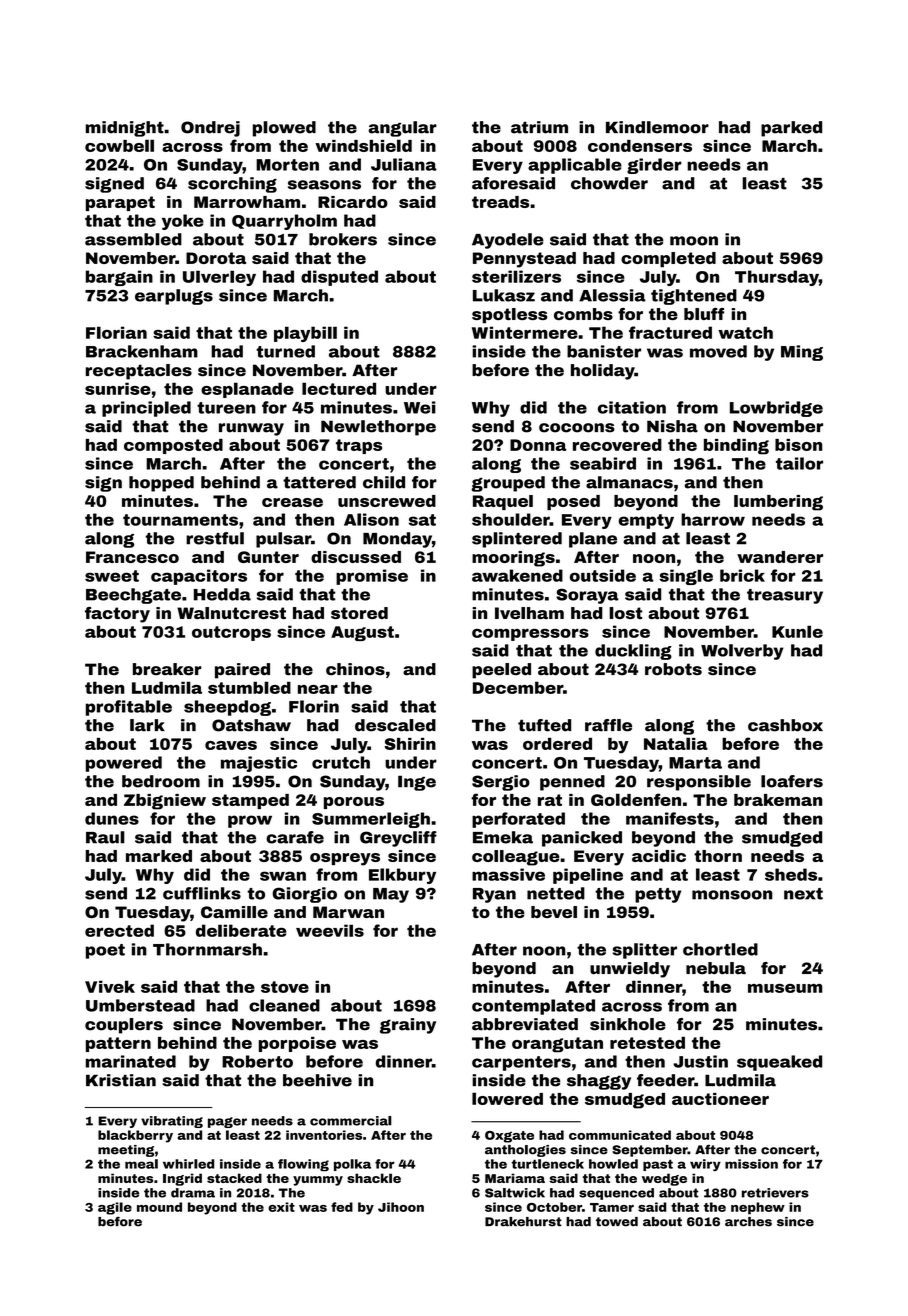 This page has width=908, height=1316. What do you see at coordinates (115, 1208) in the page?
I see `agile` at bounding box center [115, 1208].
